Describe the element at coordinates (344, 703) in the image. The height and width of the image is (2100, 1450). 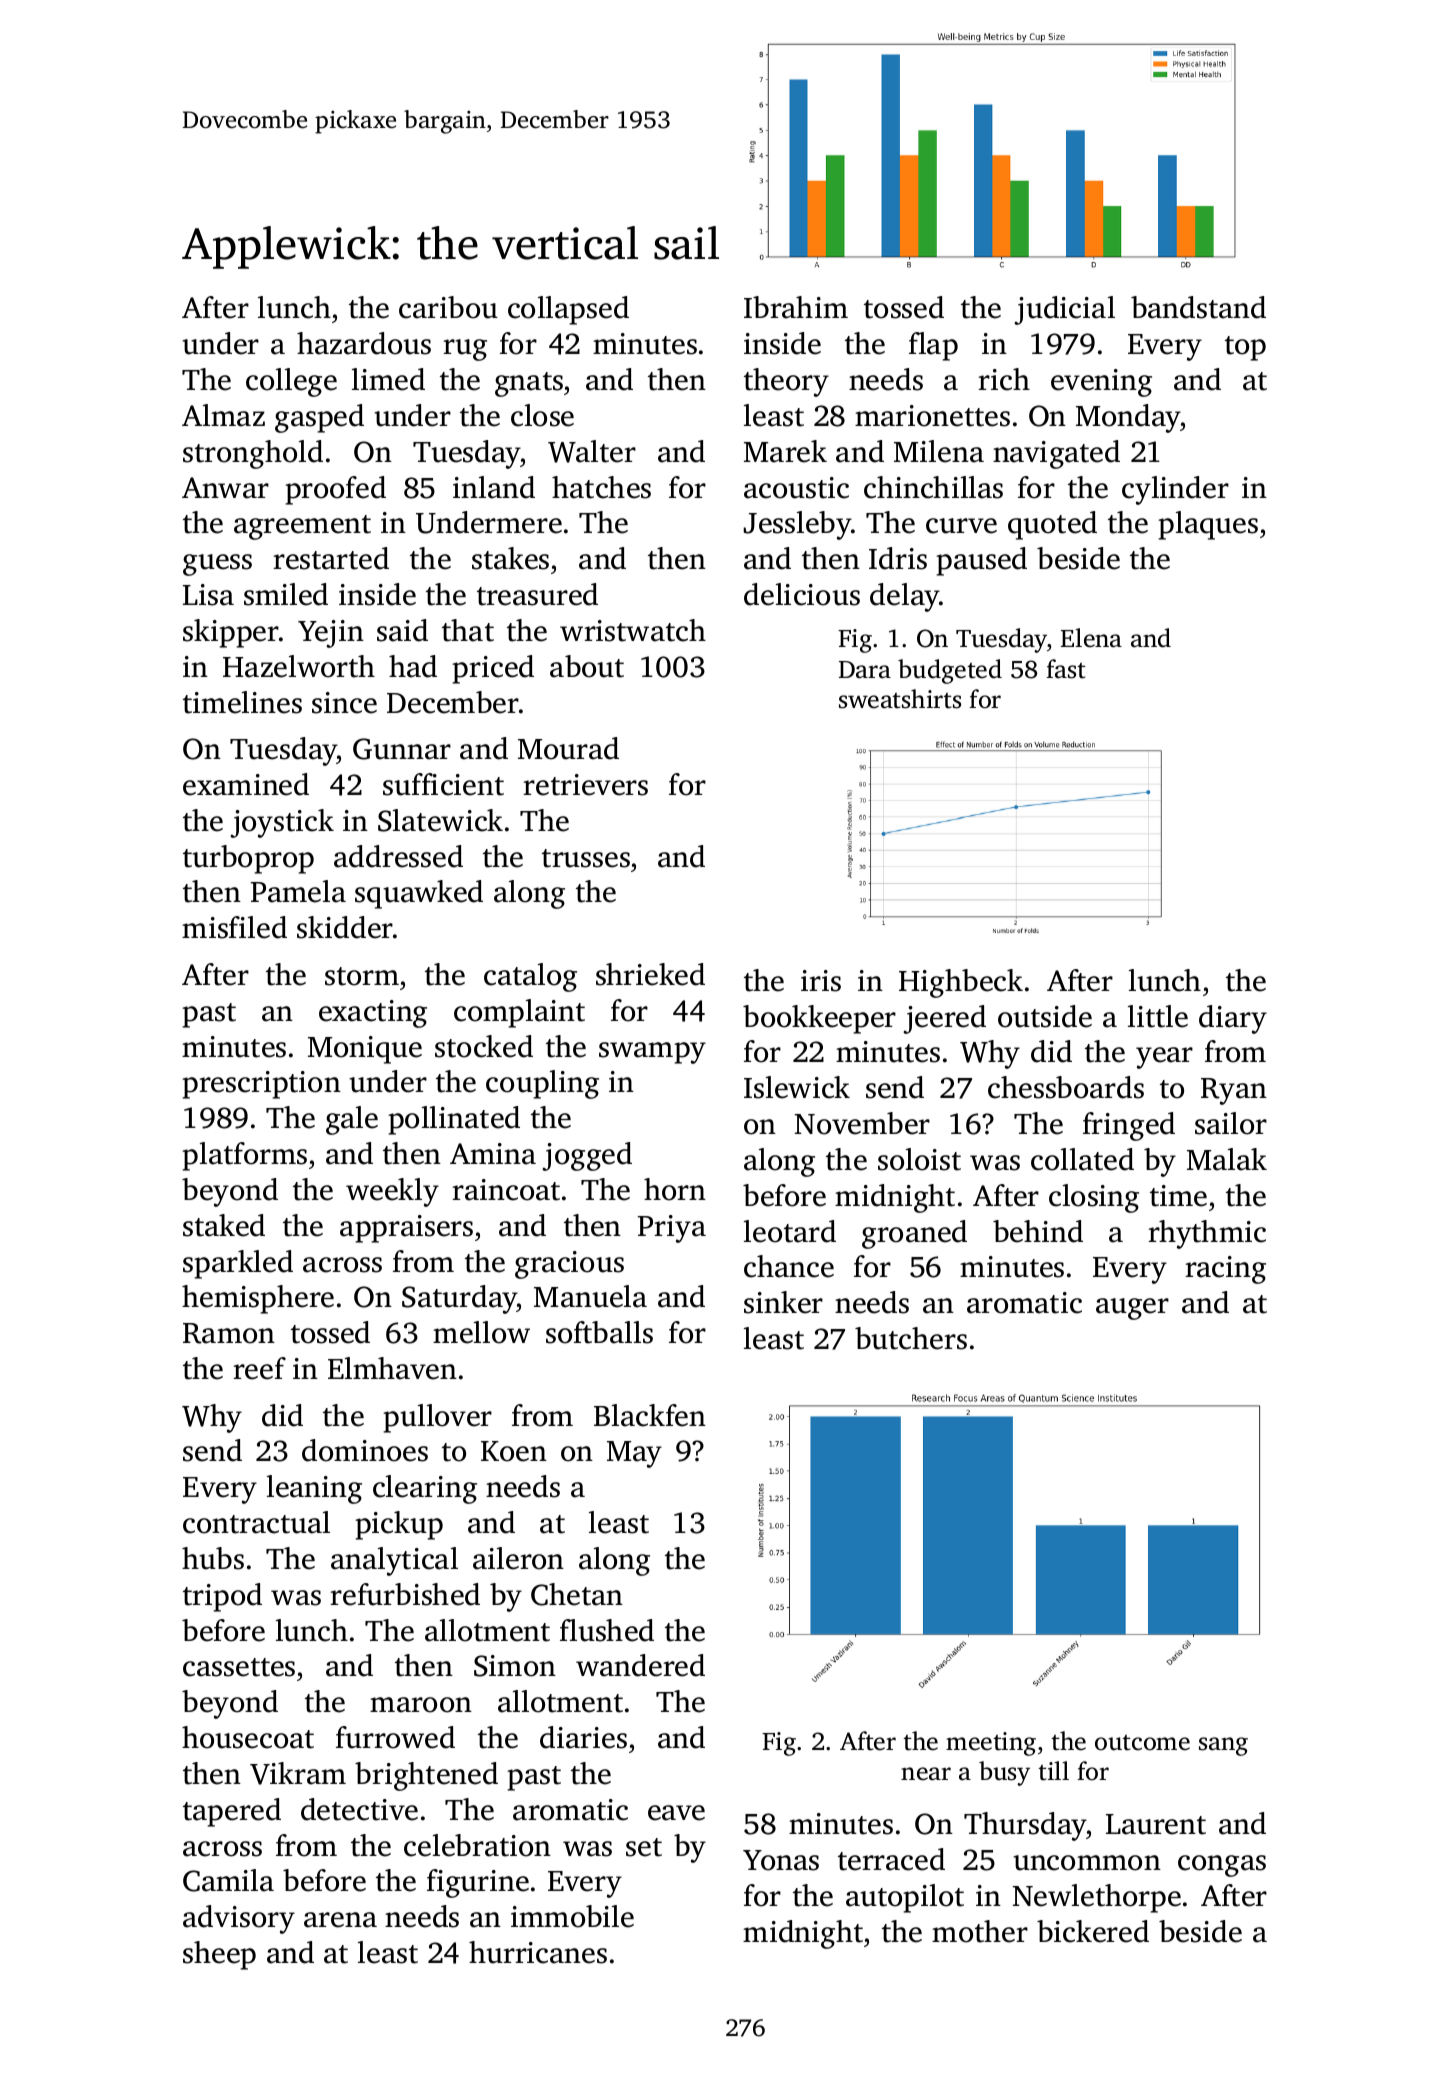
I see `since` at that location.
